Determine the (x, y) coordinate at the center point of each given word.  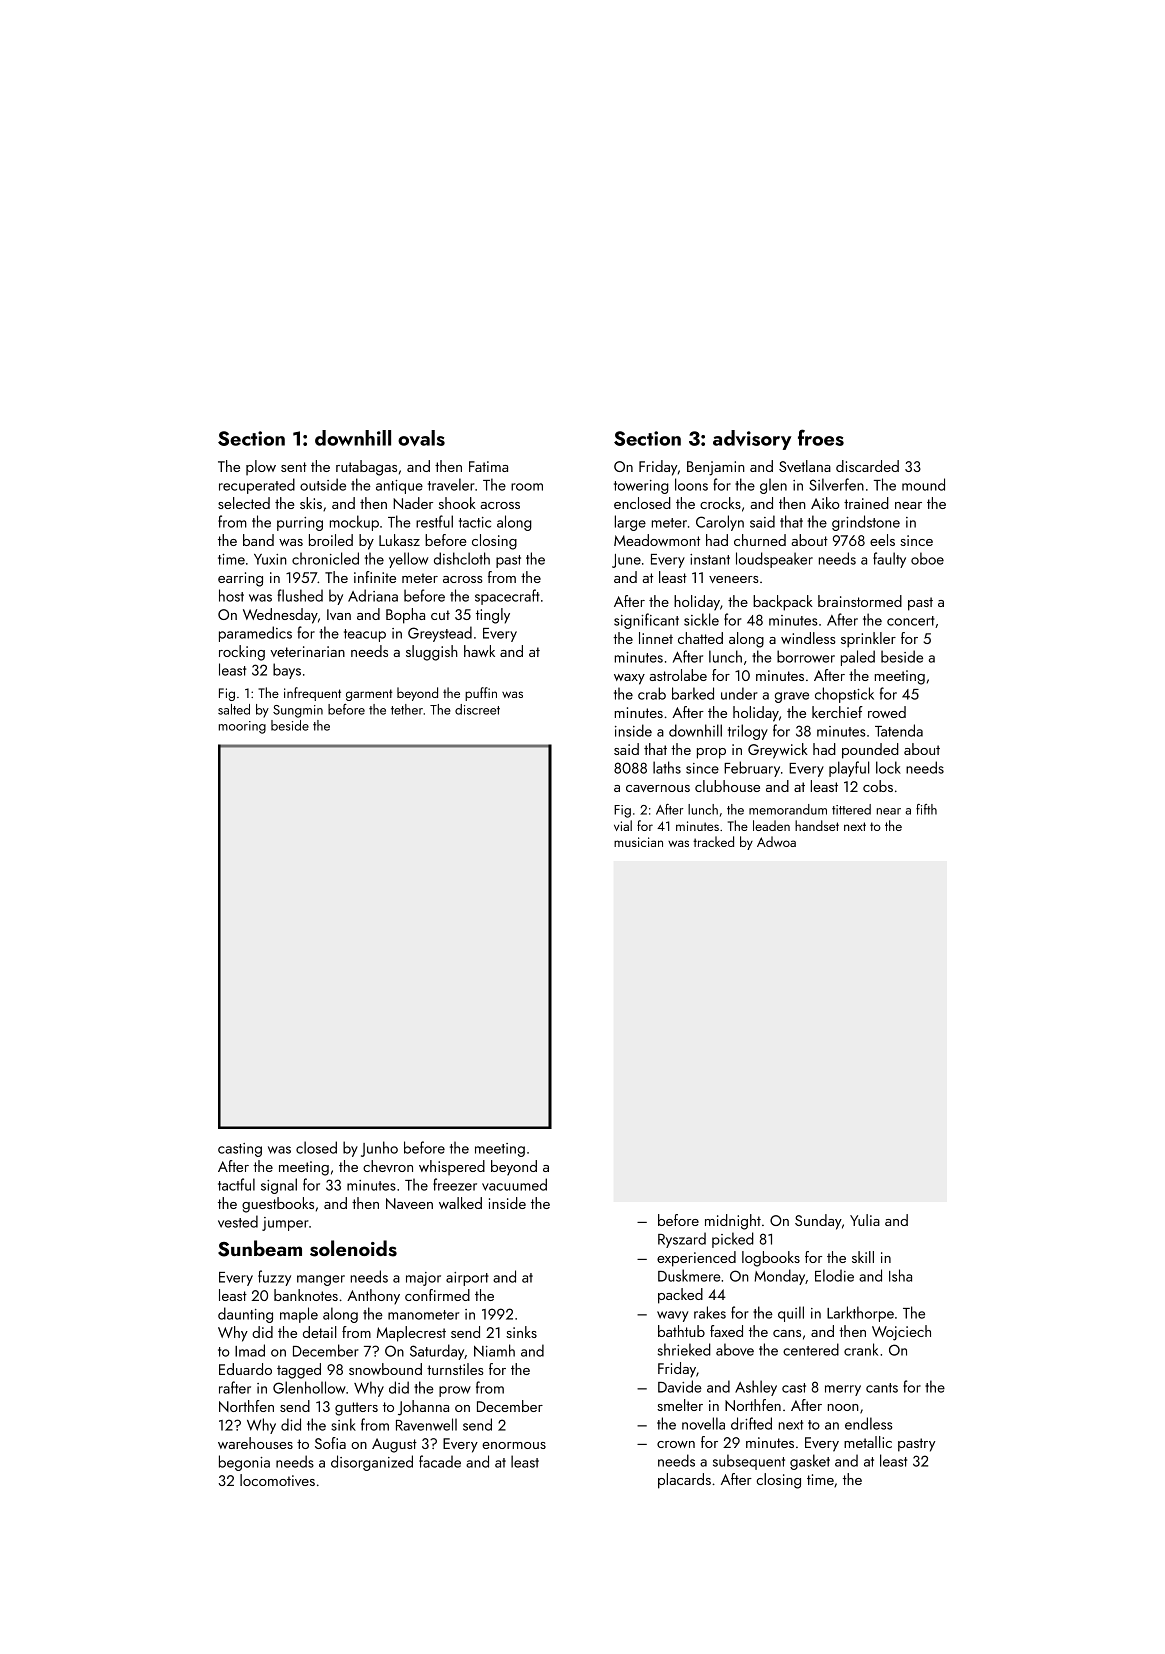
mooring (242, 727)
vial (623, 825)
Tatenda (899, 730)
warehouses (255, 1443)
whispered (452, 1167)
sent (294, 467)
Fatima (488, 466)
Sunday (818, 1222)
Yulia (865, 1220)
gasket (810, 1462)
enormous (514, 1445)
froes (821, 437)
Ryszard (682, 1240)
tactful (236, 1184)
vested (238, 1221)
